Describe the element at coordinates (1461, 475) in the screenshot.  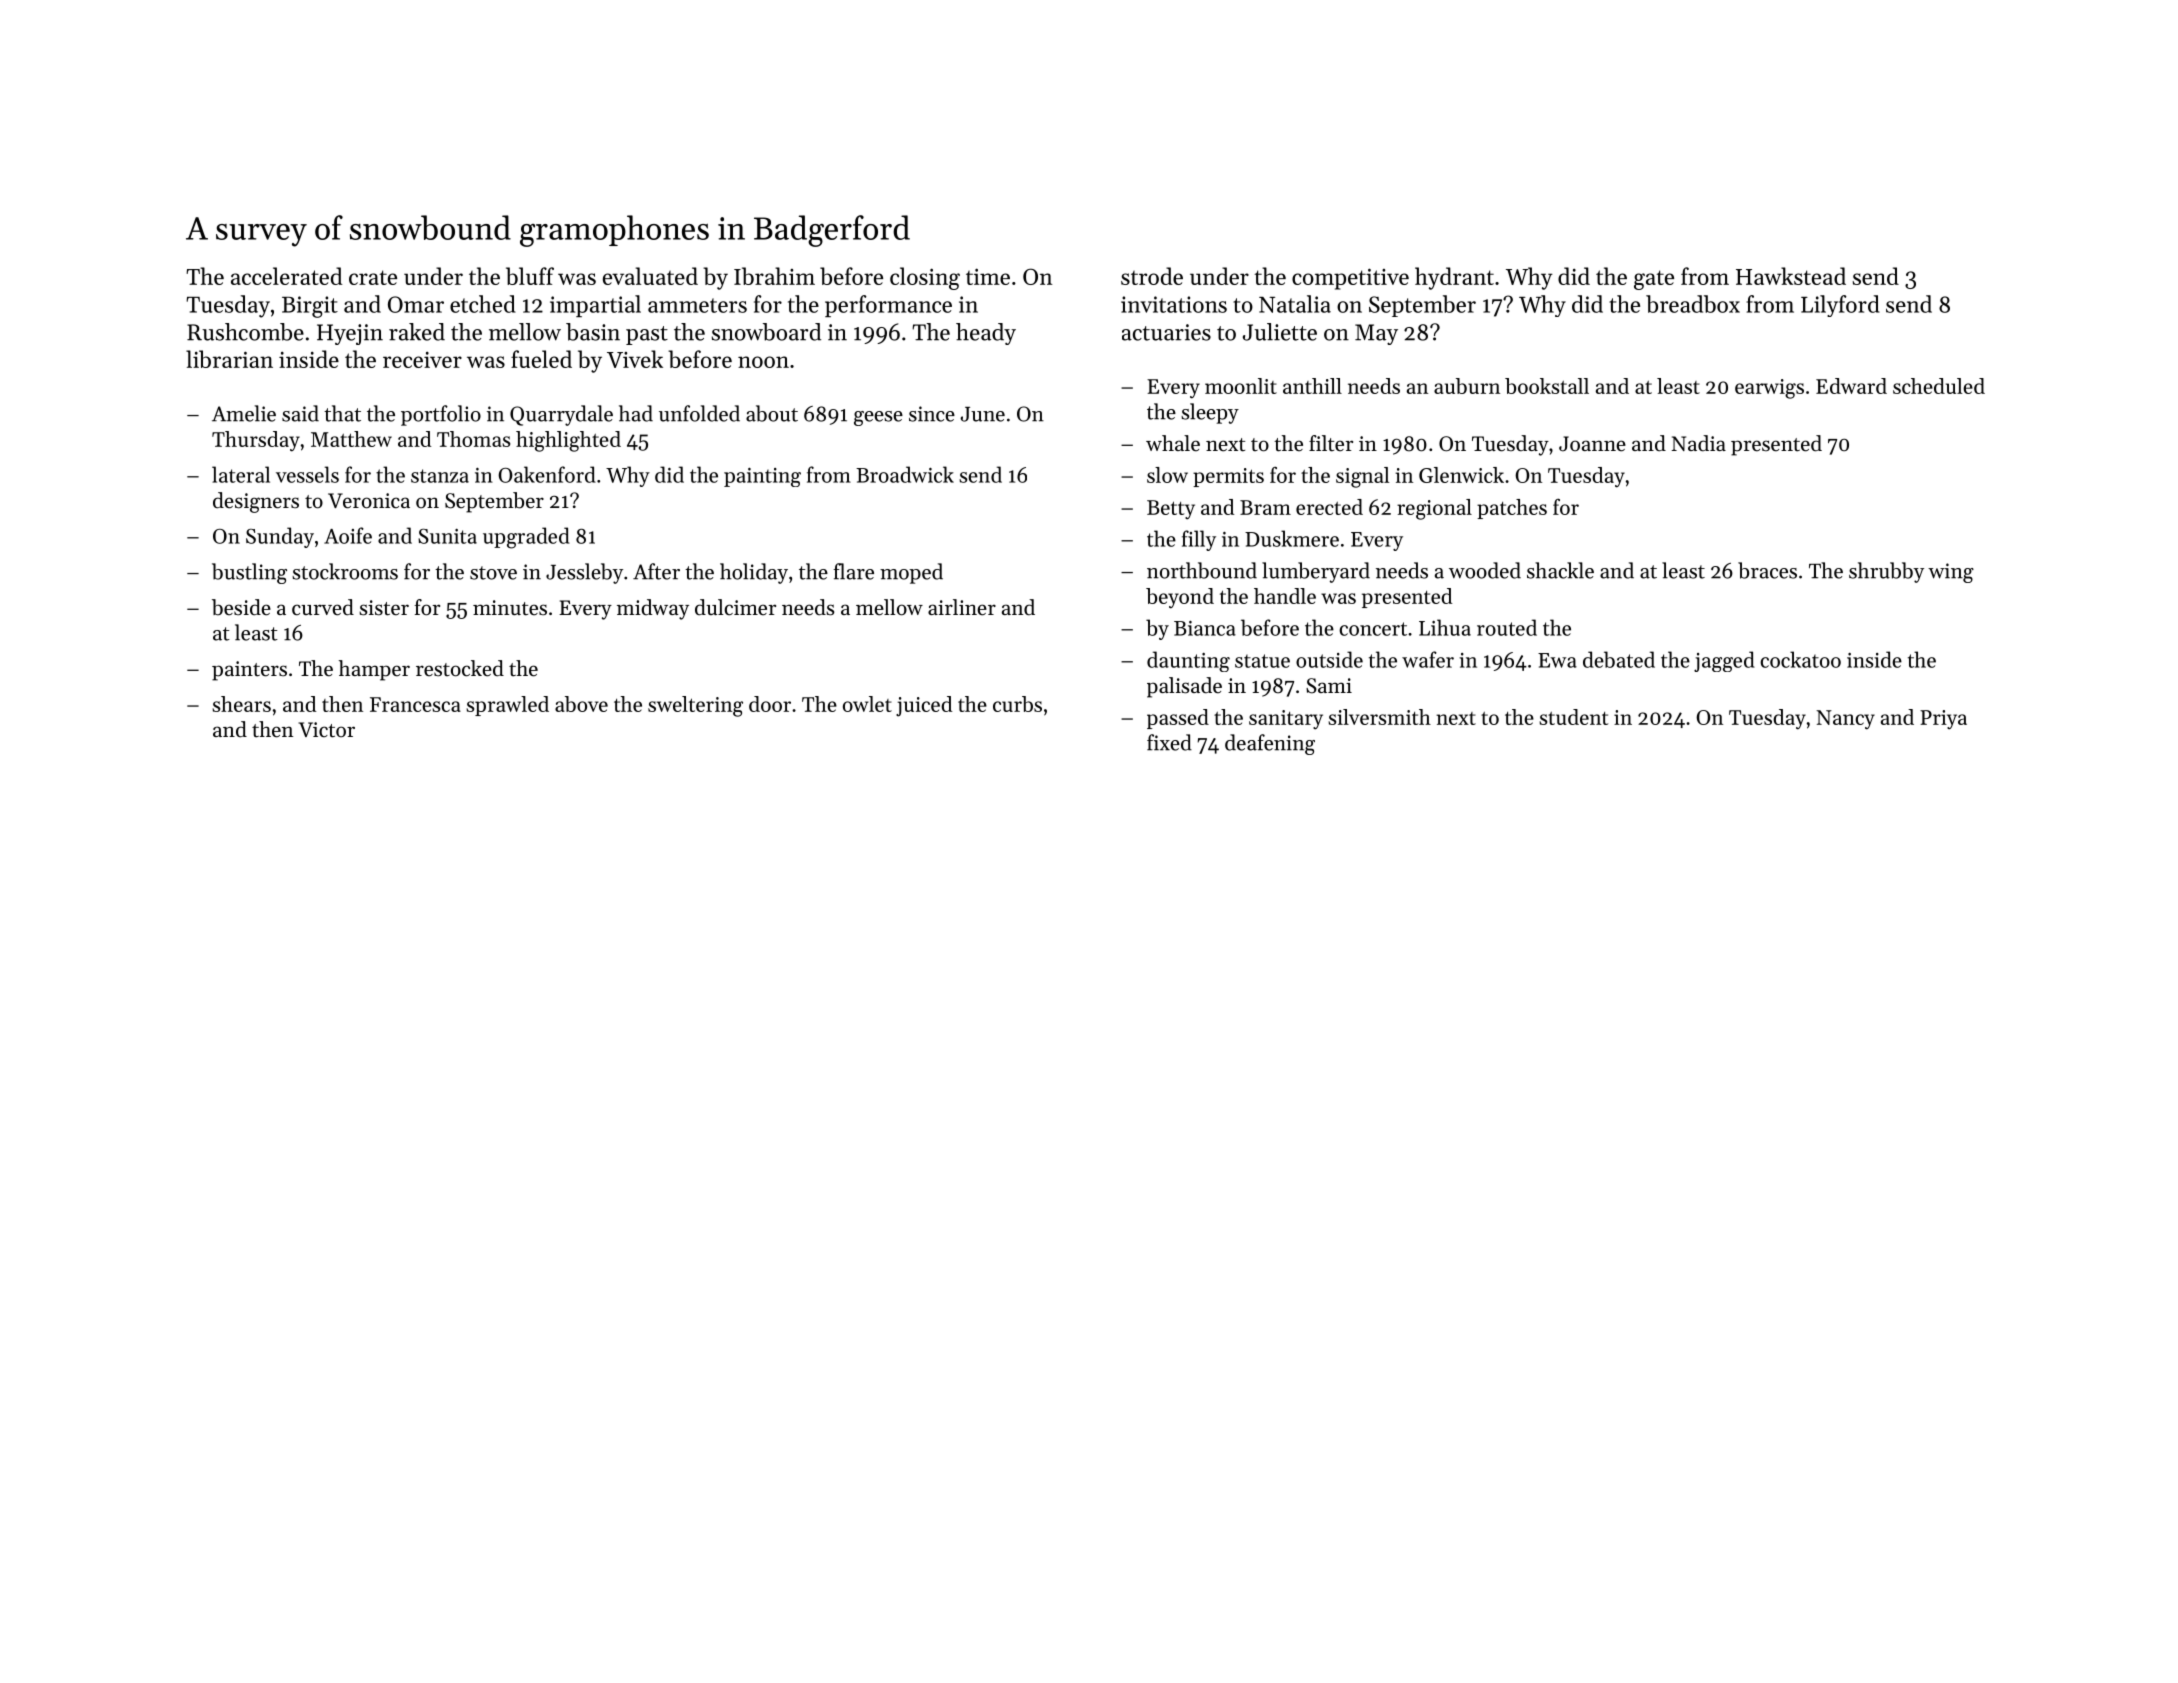
I see `Glenwick` at that location.
